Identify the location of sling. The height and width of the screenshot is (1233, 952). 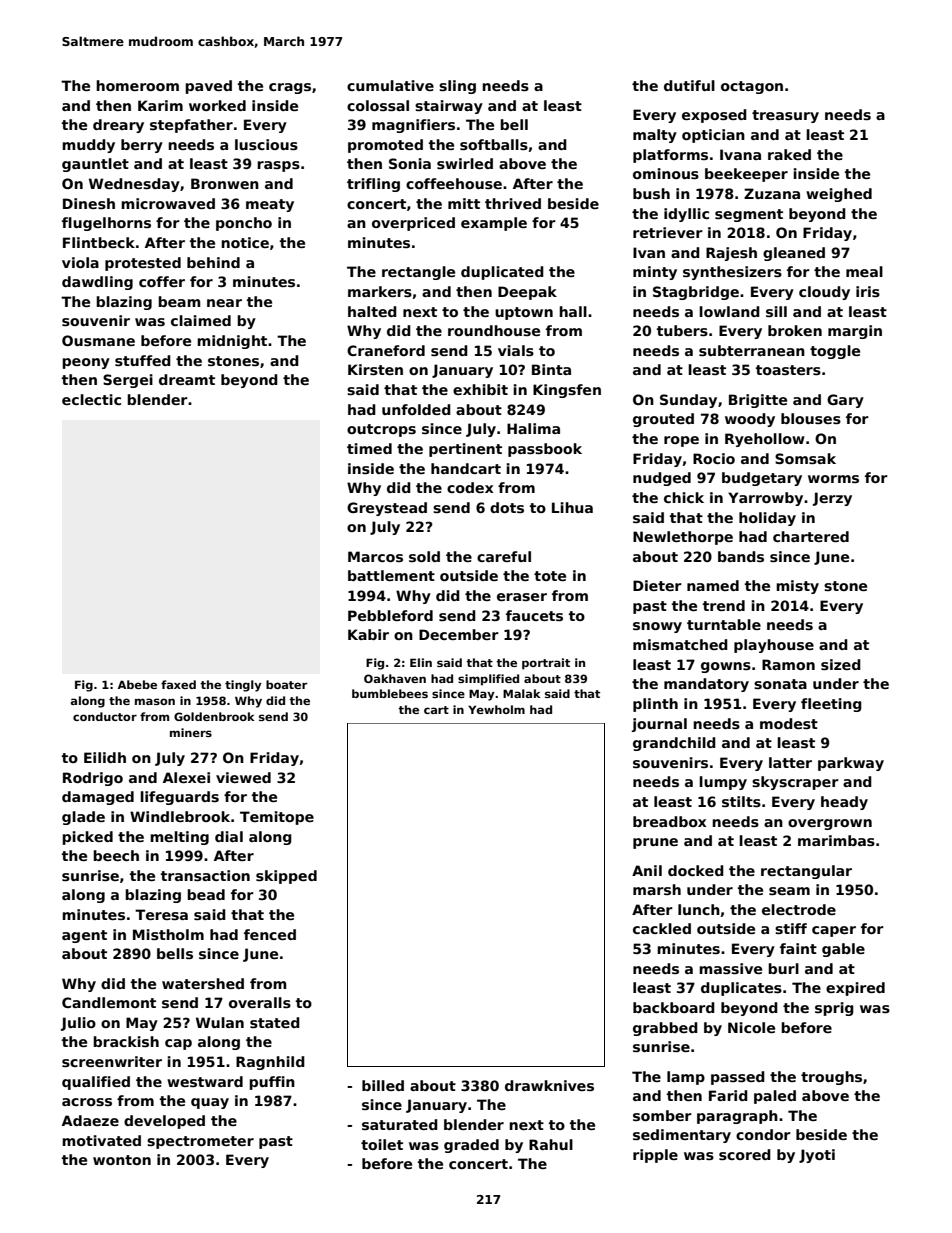
(457, 87).
